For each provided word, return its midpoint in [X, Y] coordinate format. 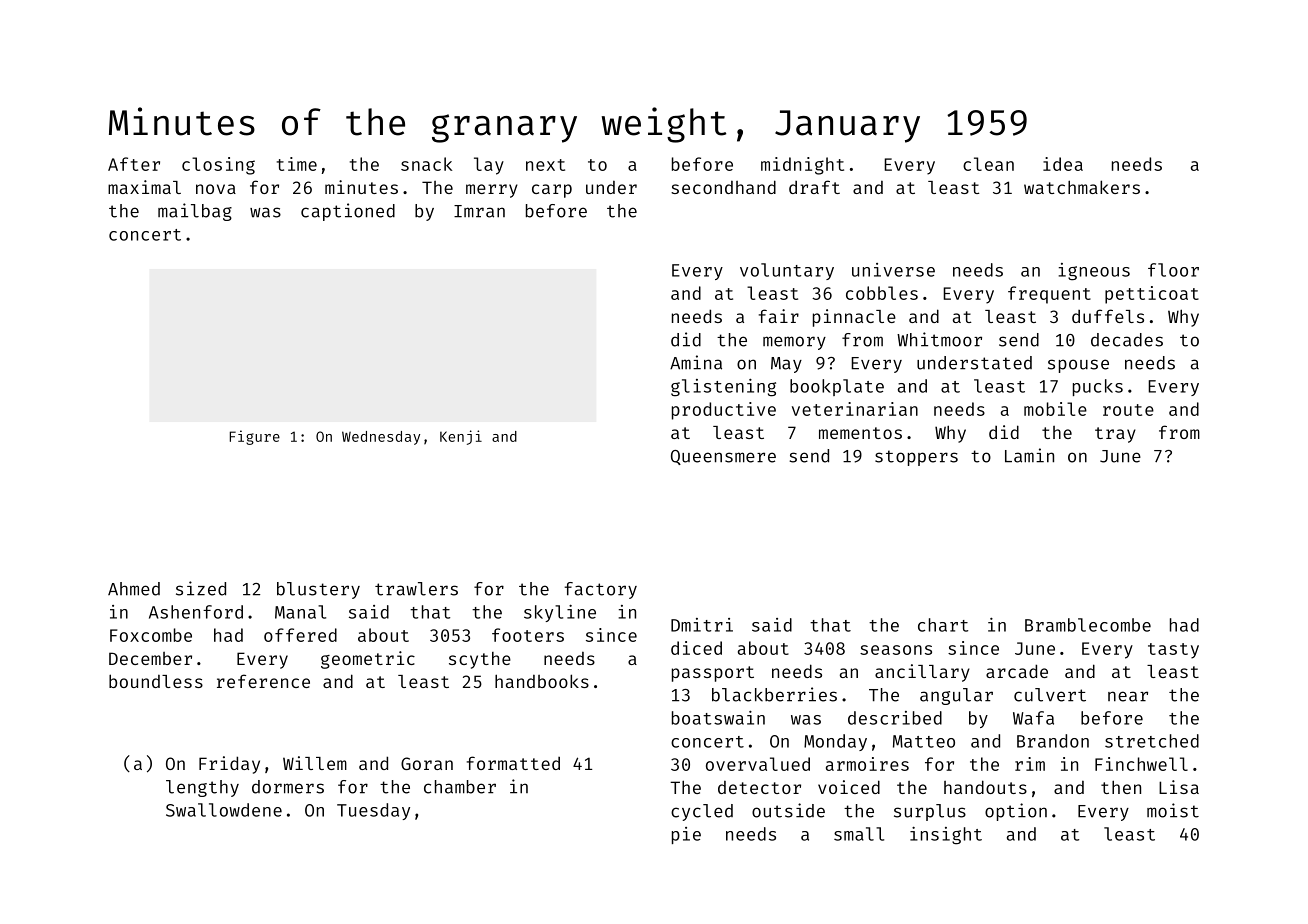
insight [946, 836]
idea [1063, 164]
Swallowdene [224, 810]
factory [600, 590]
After [134, 164]
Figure [255, 437]
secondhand [723, 187]
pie [686, 835]
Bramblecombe [1088, 625]
